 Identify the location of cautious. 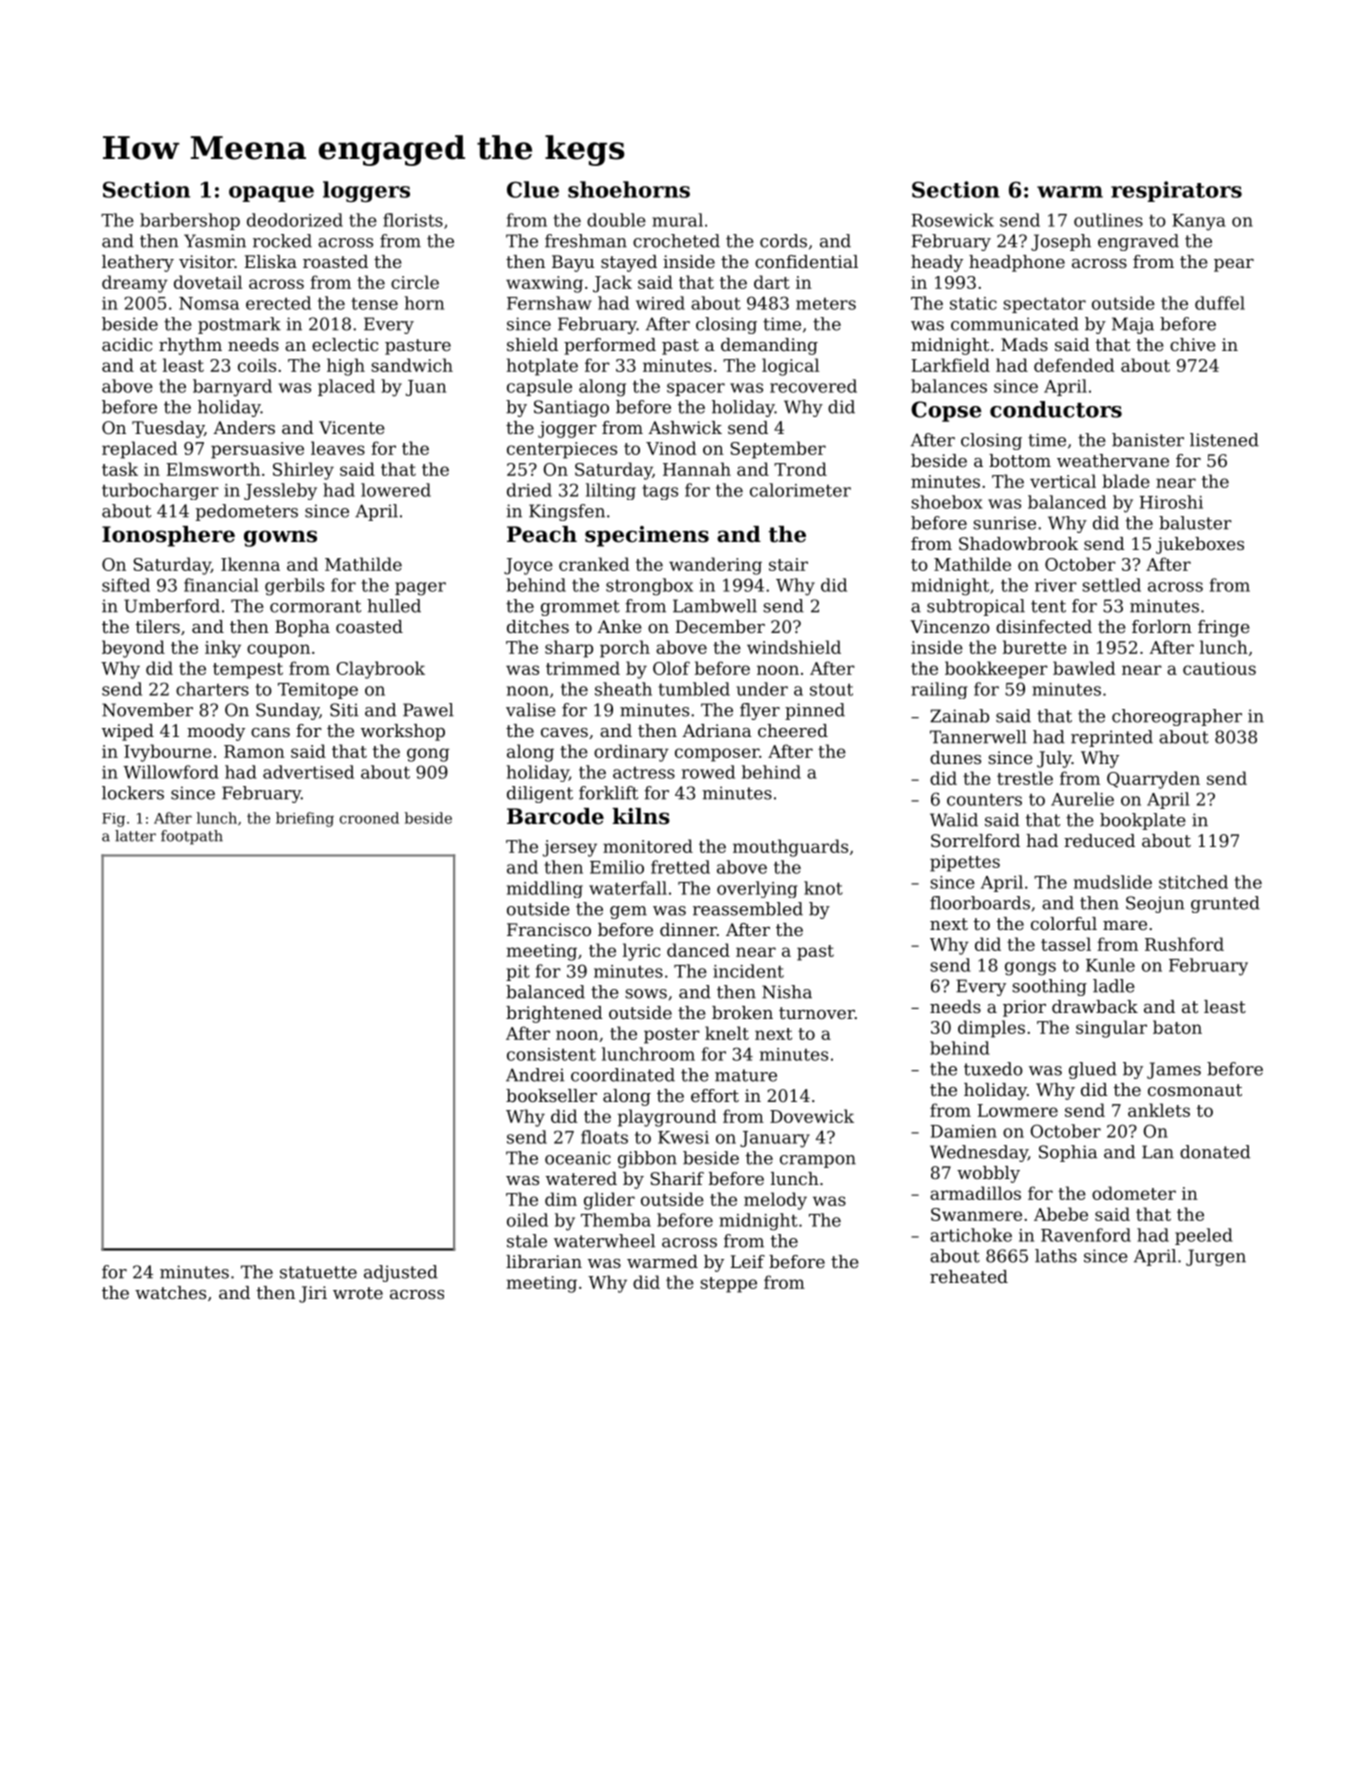
(1219, 668).
